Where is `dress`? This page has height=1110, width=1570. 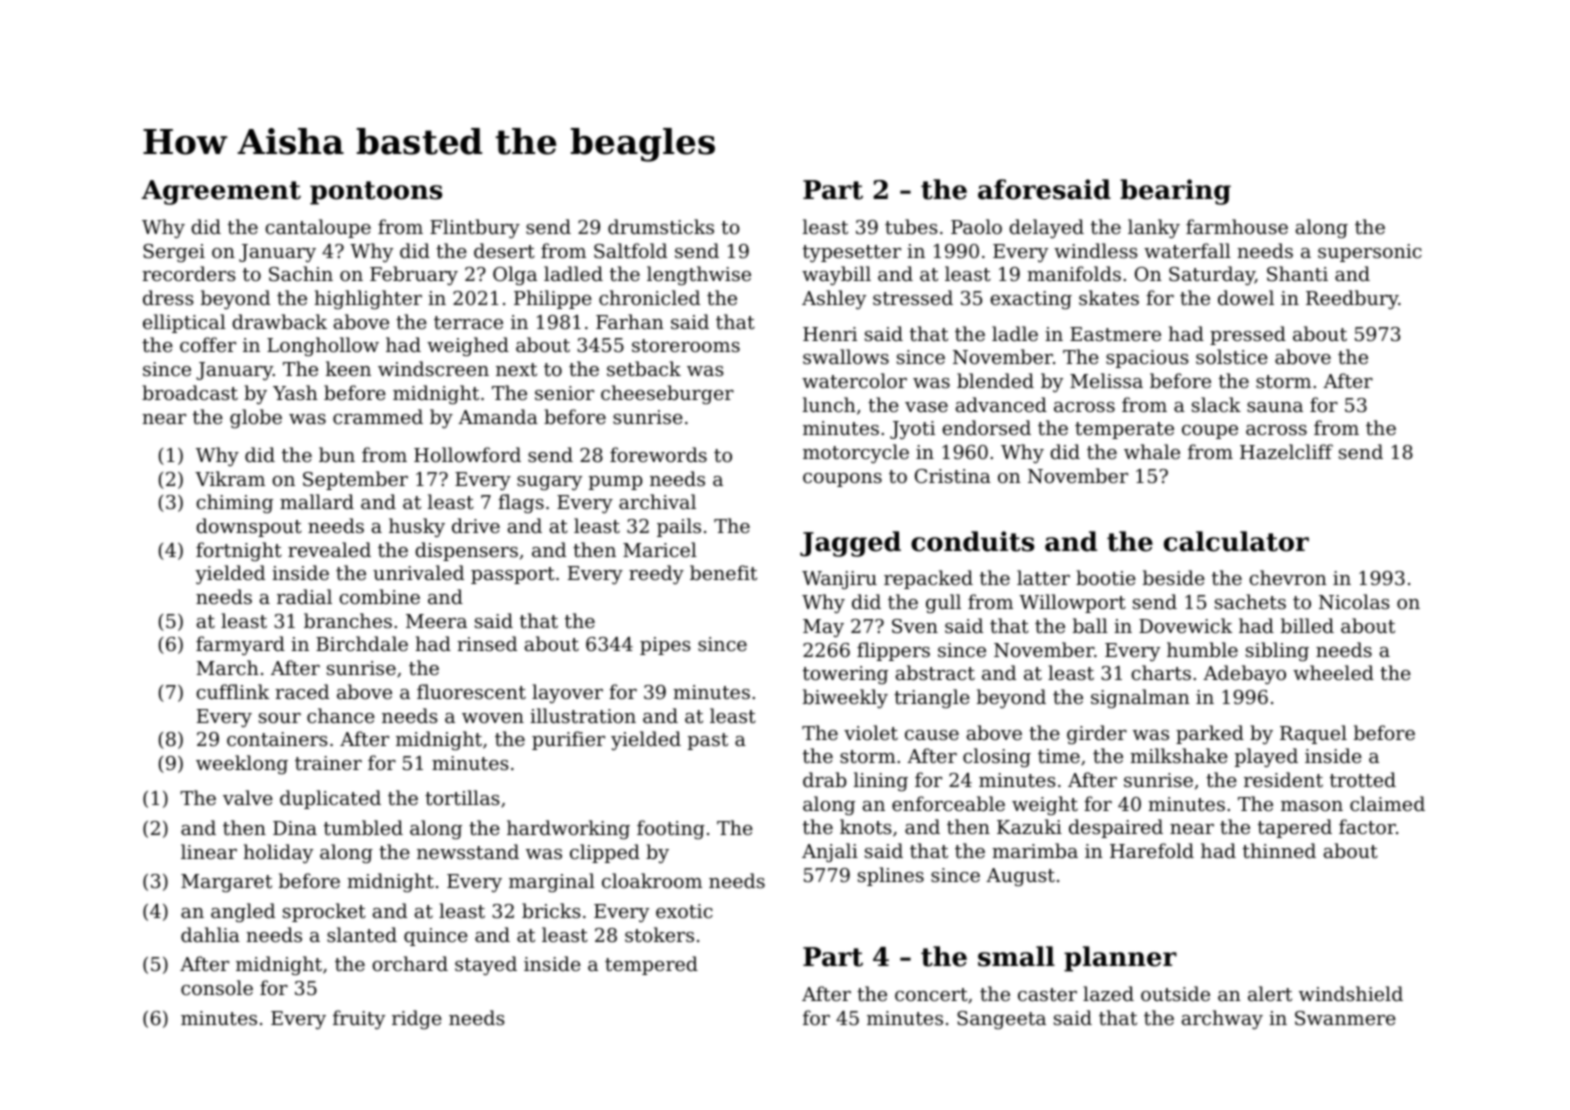
dress is located at coordinates (168, 297).
